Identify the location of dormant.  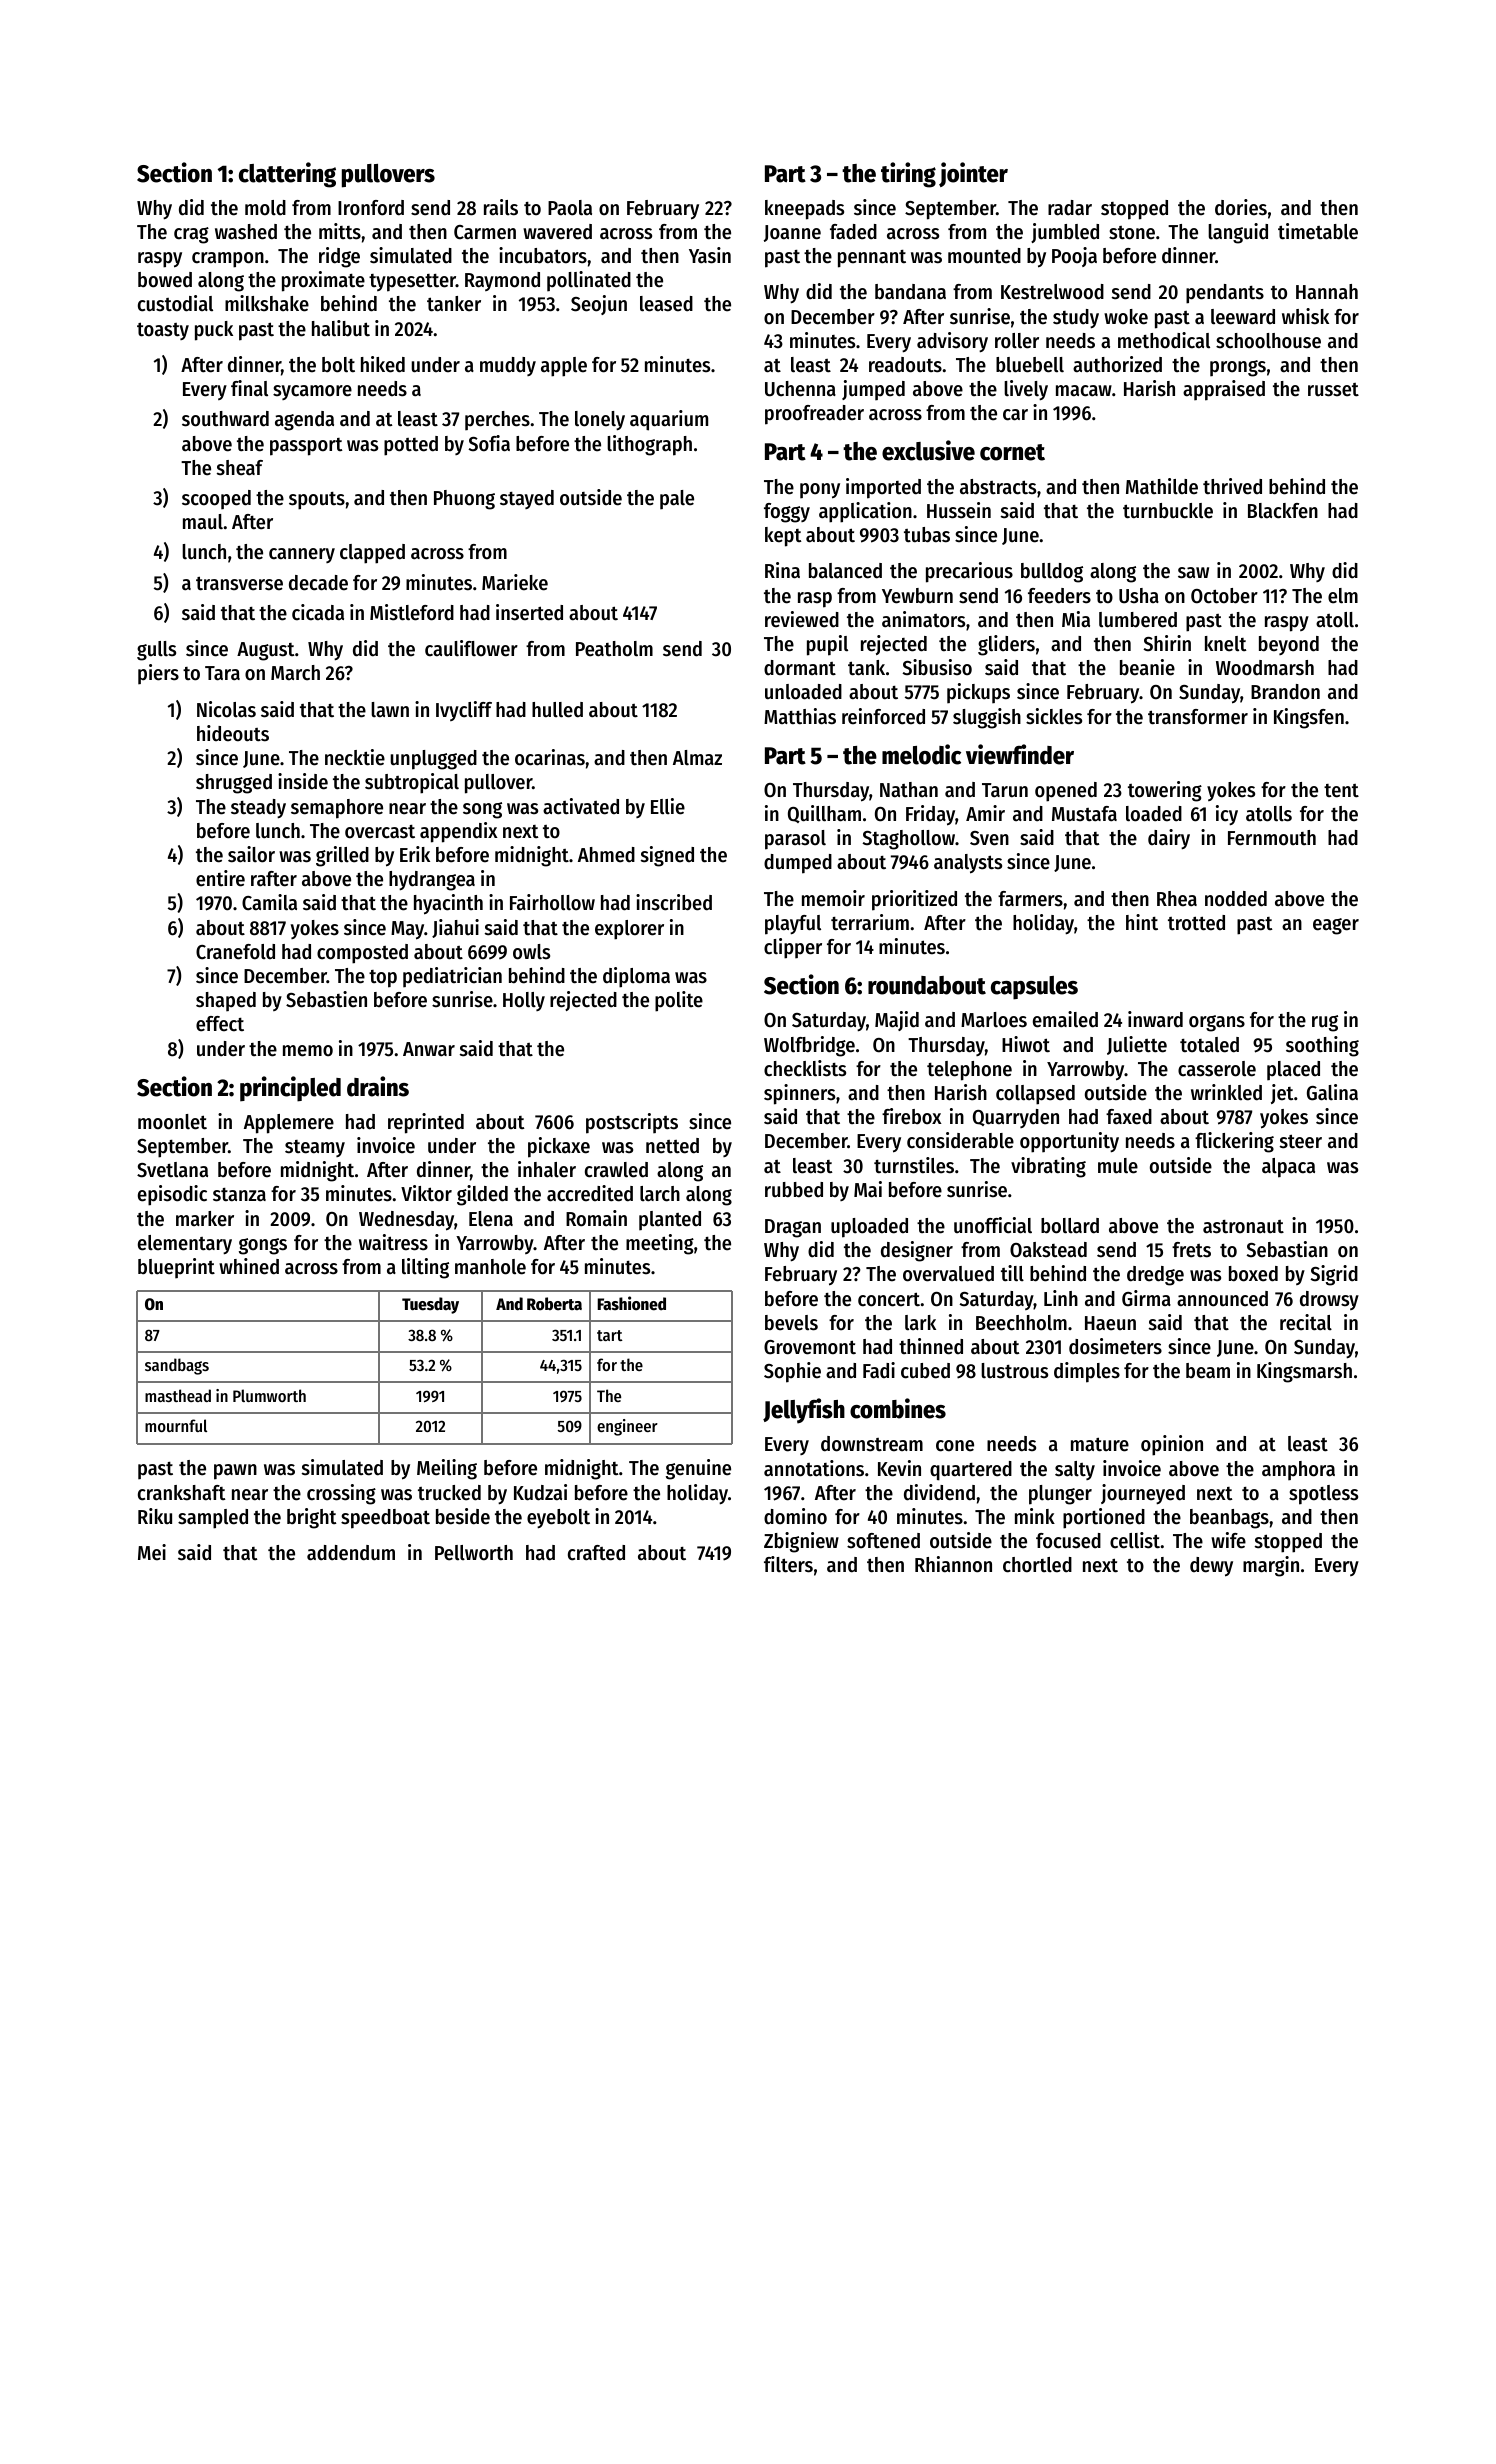
(800, 668).
